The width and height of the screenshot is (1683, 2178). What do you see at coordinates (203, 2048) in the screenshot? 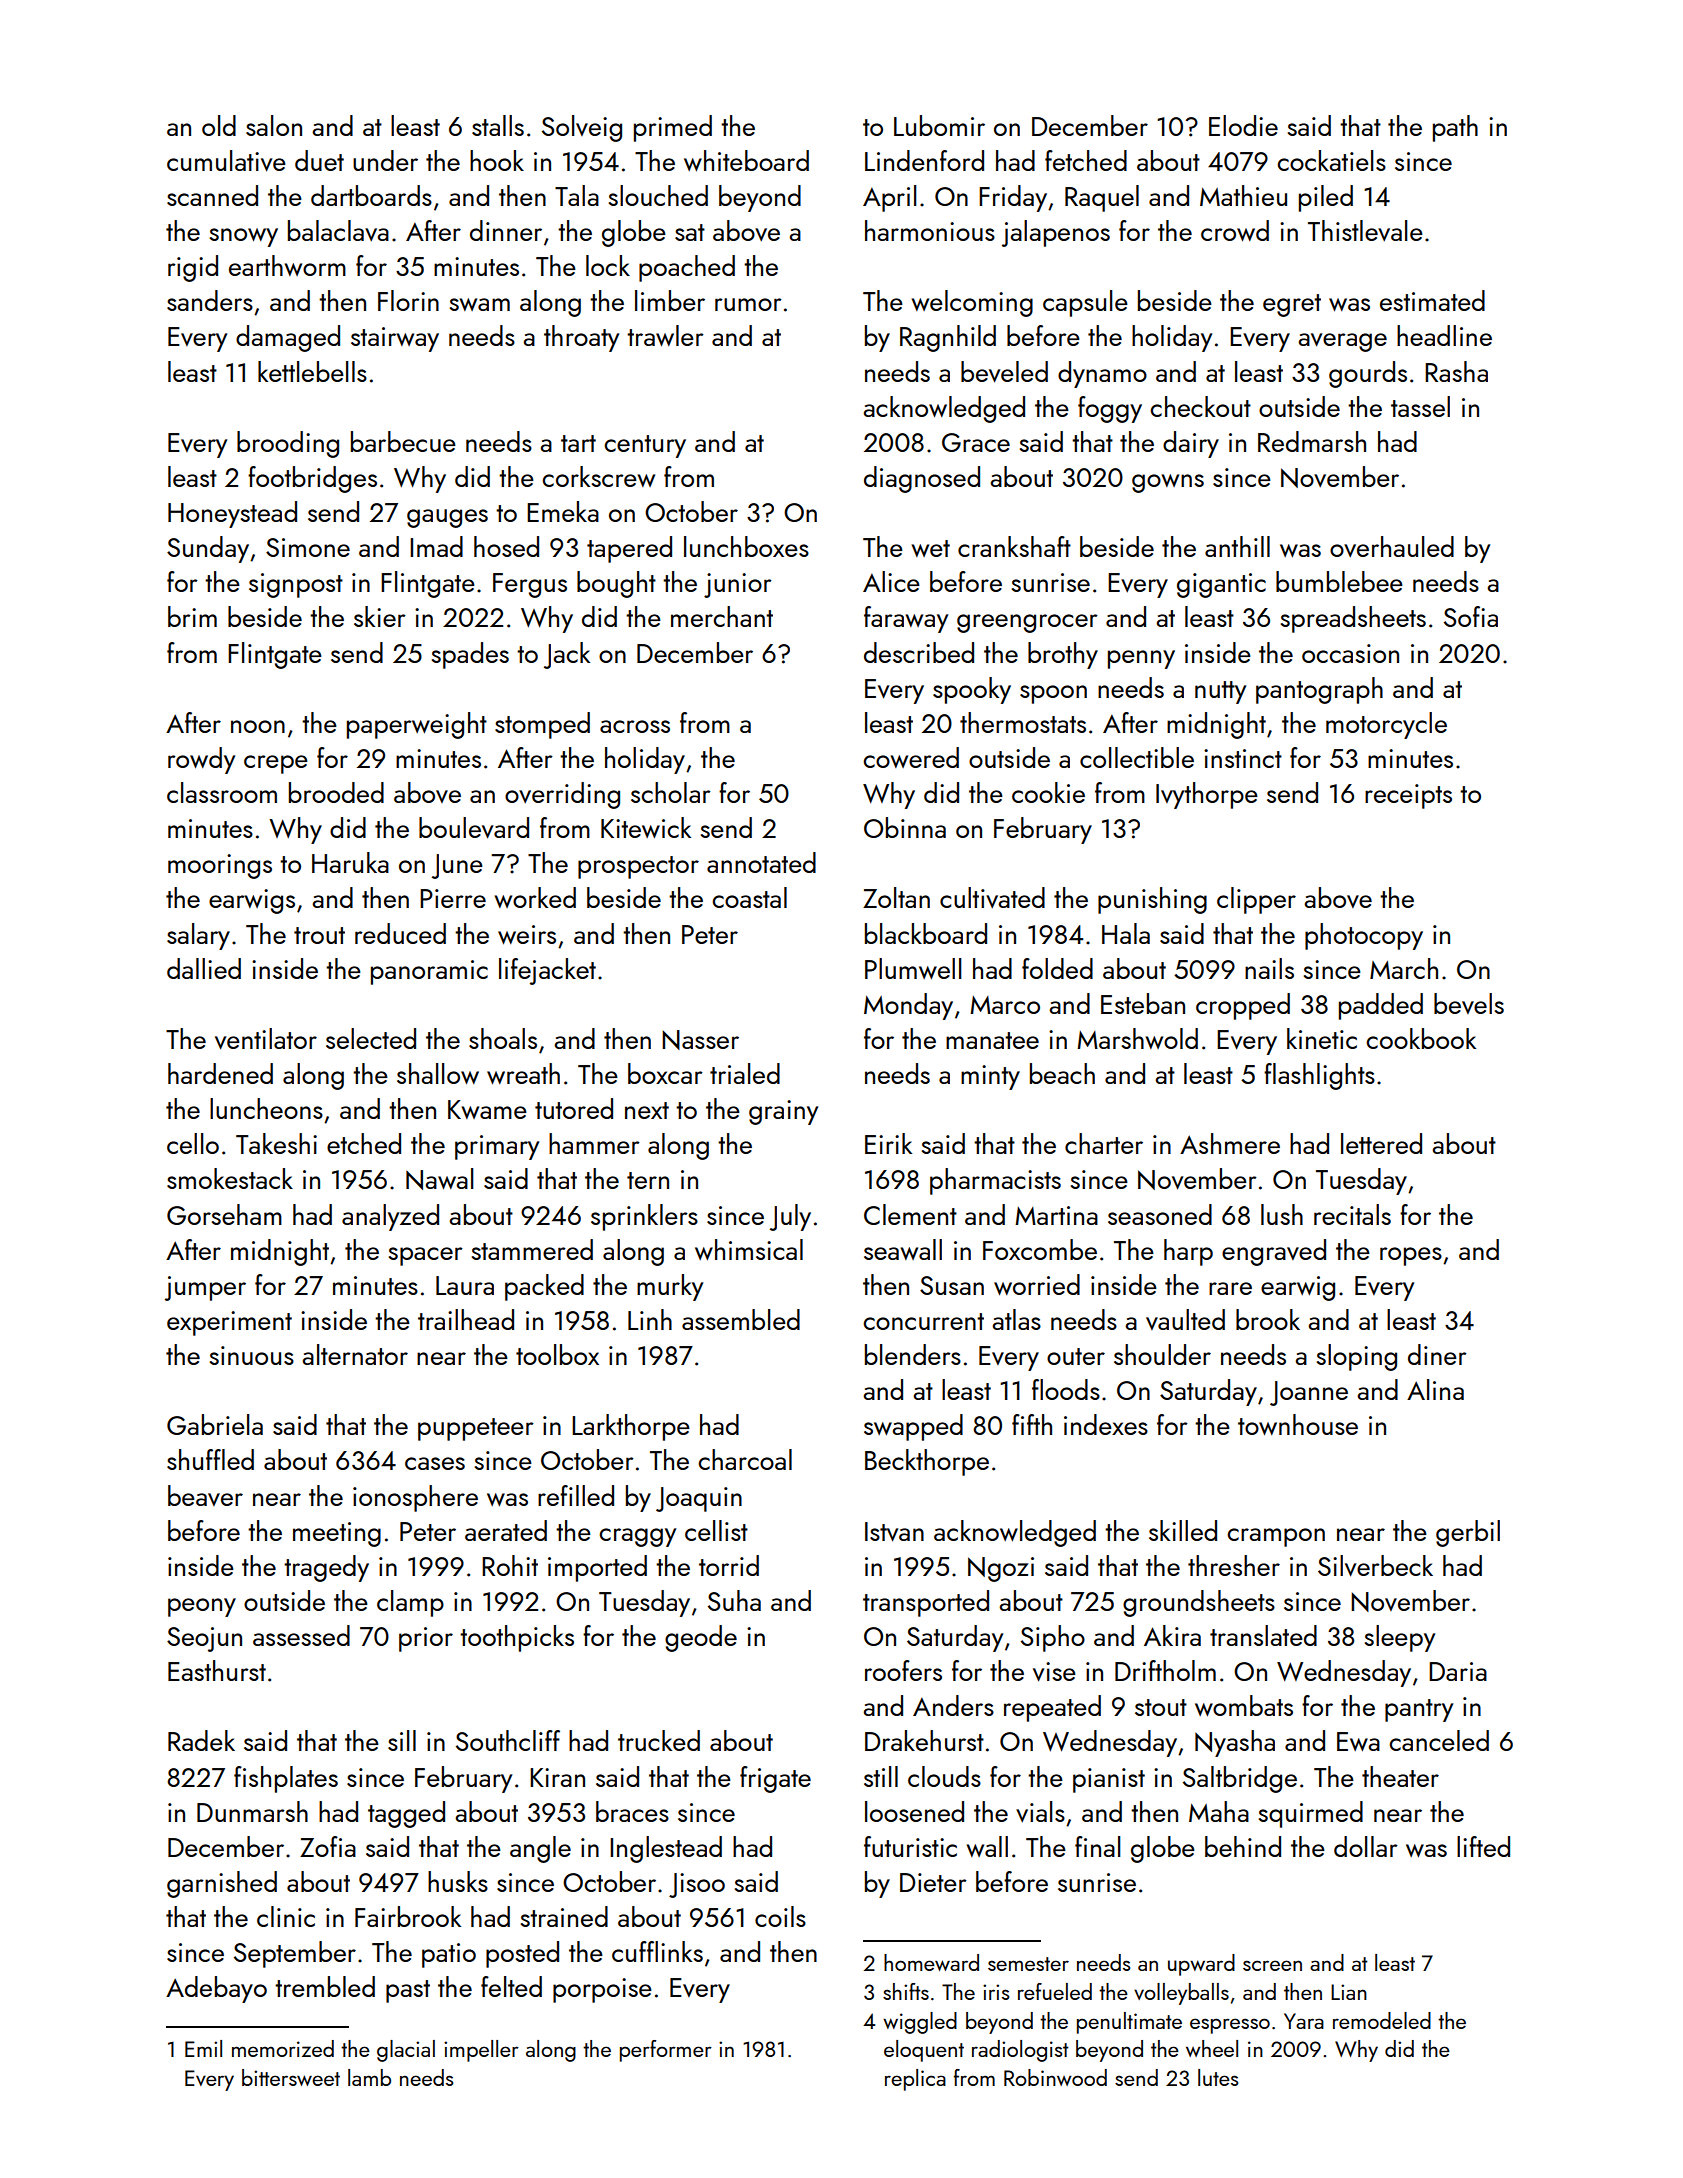
I see `Emil` at bounding box center [203, 2048].
